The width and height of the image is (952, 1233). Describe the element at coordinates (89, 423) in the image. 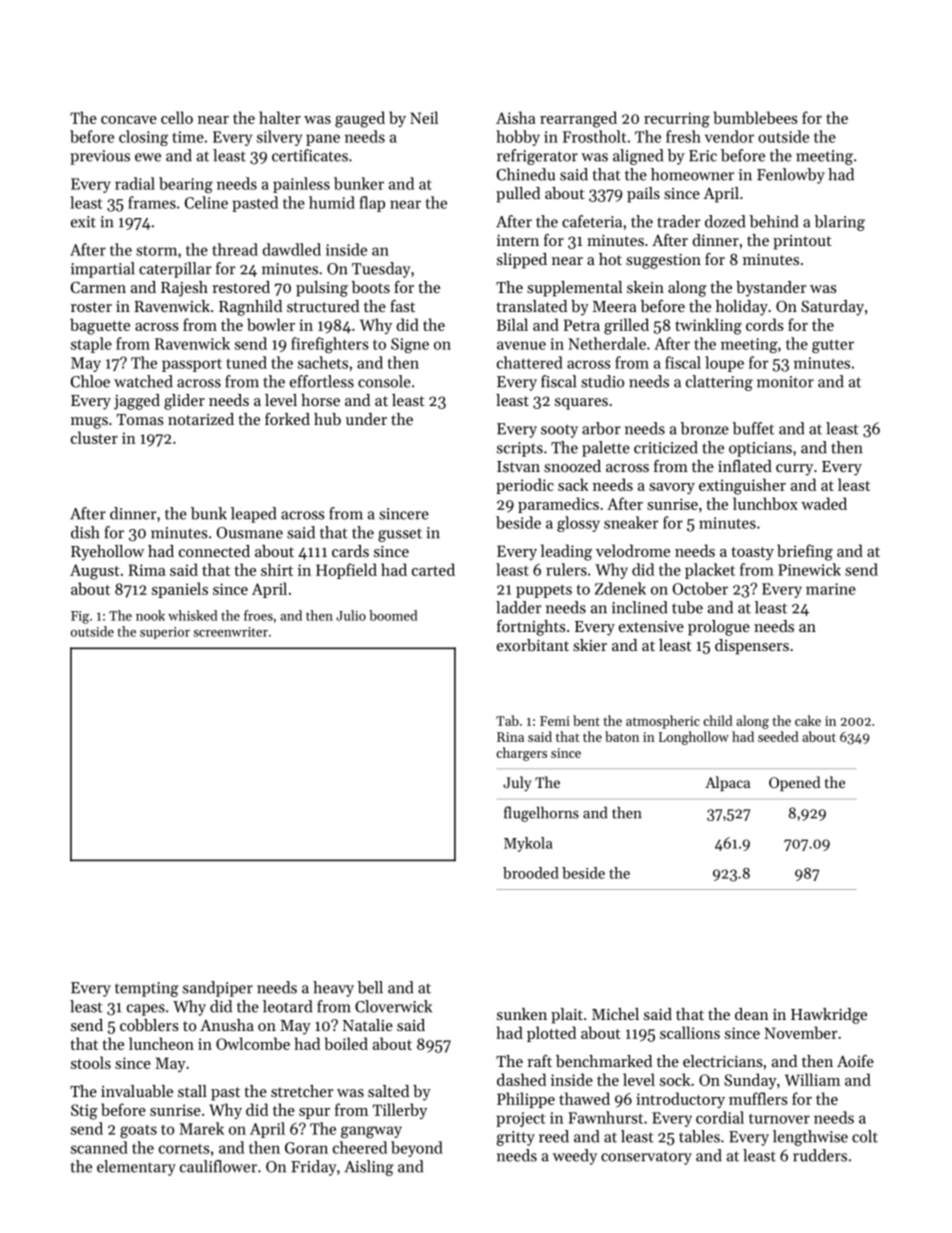

I see `mugs` at that location.
